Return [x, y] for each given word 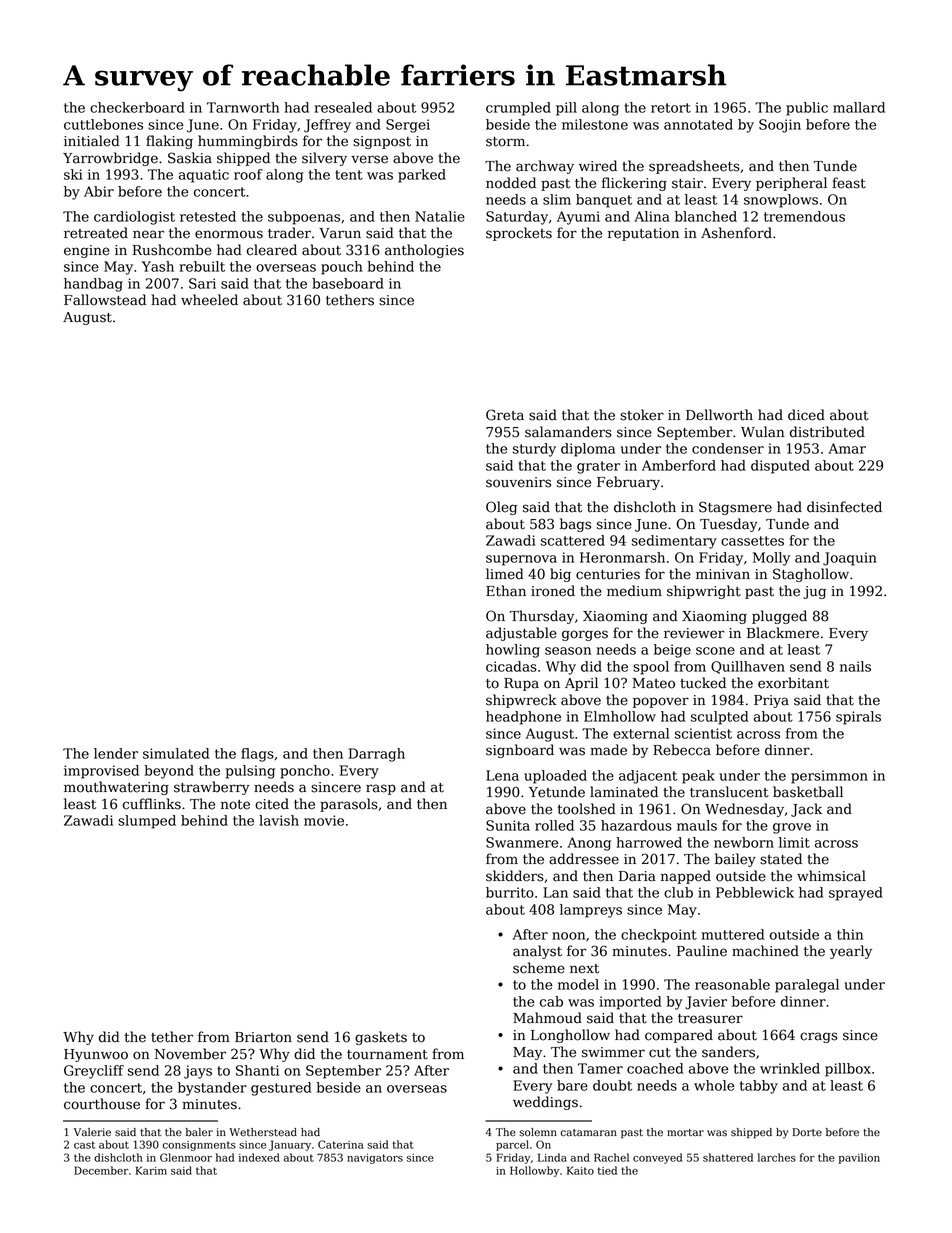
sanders [728, 1052]
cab [551, 1001]
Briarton [263, 1037]
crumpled [518, 109]
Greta [505, 415]
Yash [158, 266]
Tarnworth [243, 107]
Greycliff [94, 1072]
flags [257, 755]
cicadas [511, 666]
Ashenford [736, 233]
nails [855, 666]
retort [671, 108]
